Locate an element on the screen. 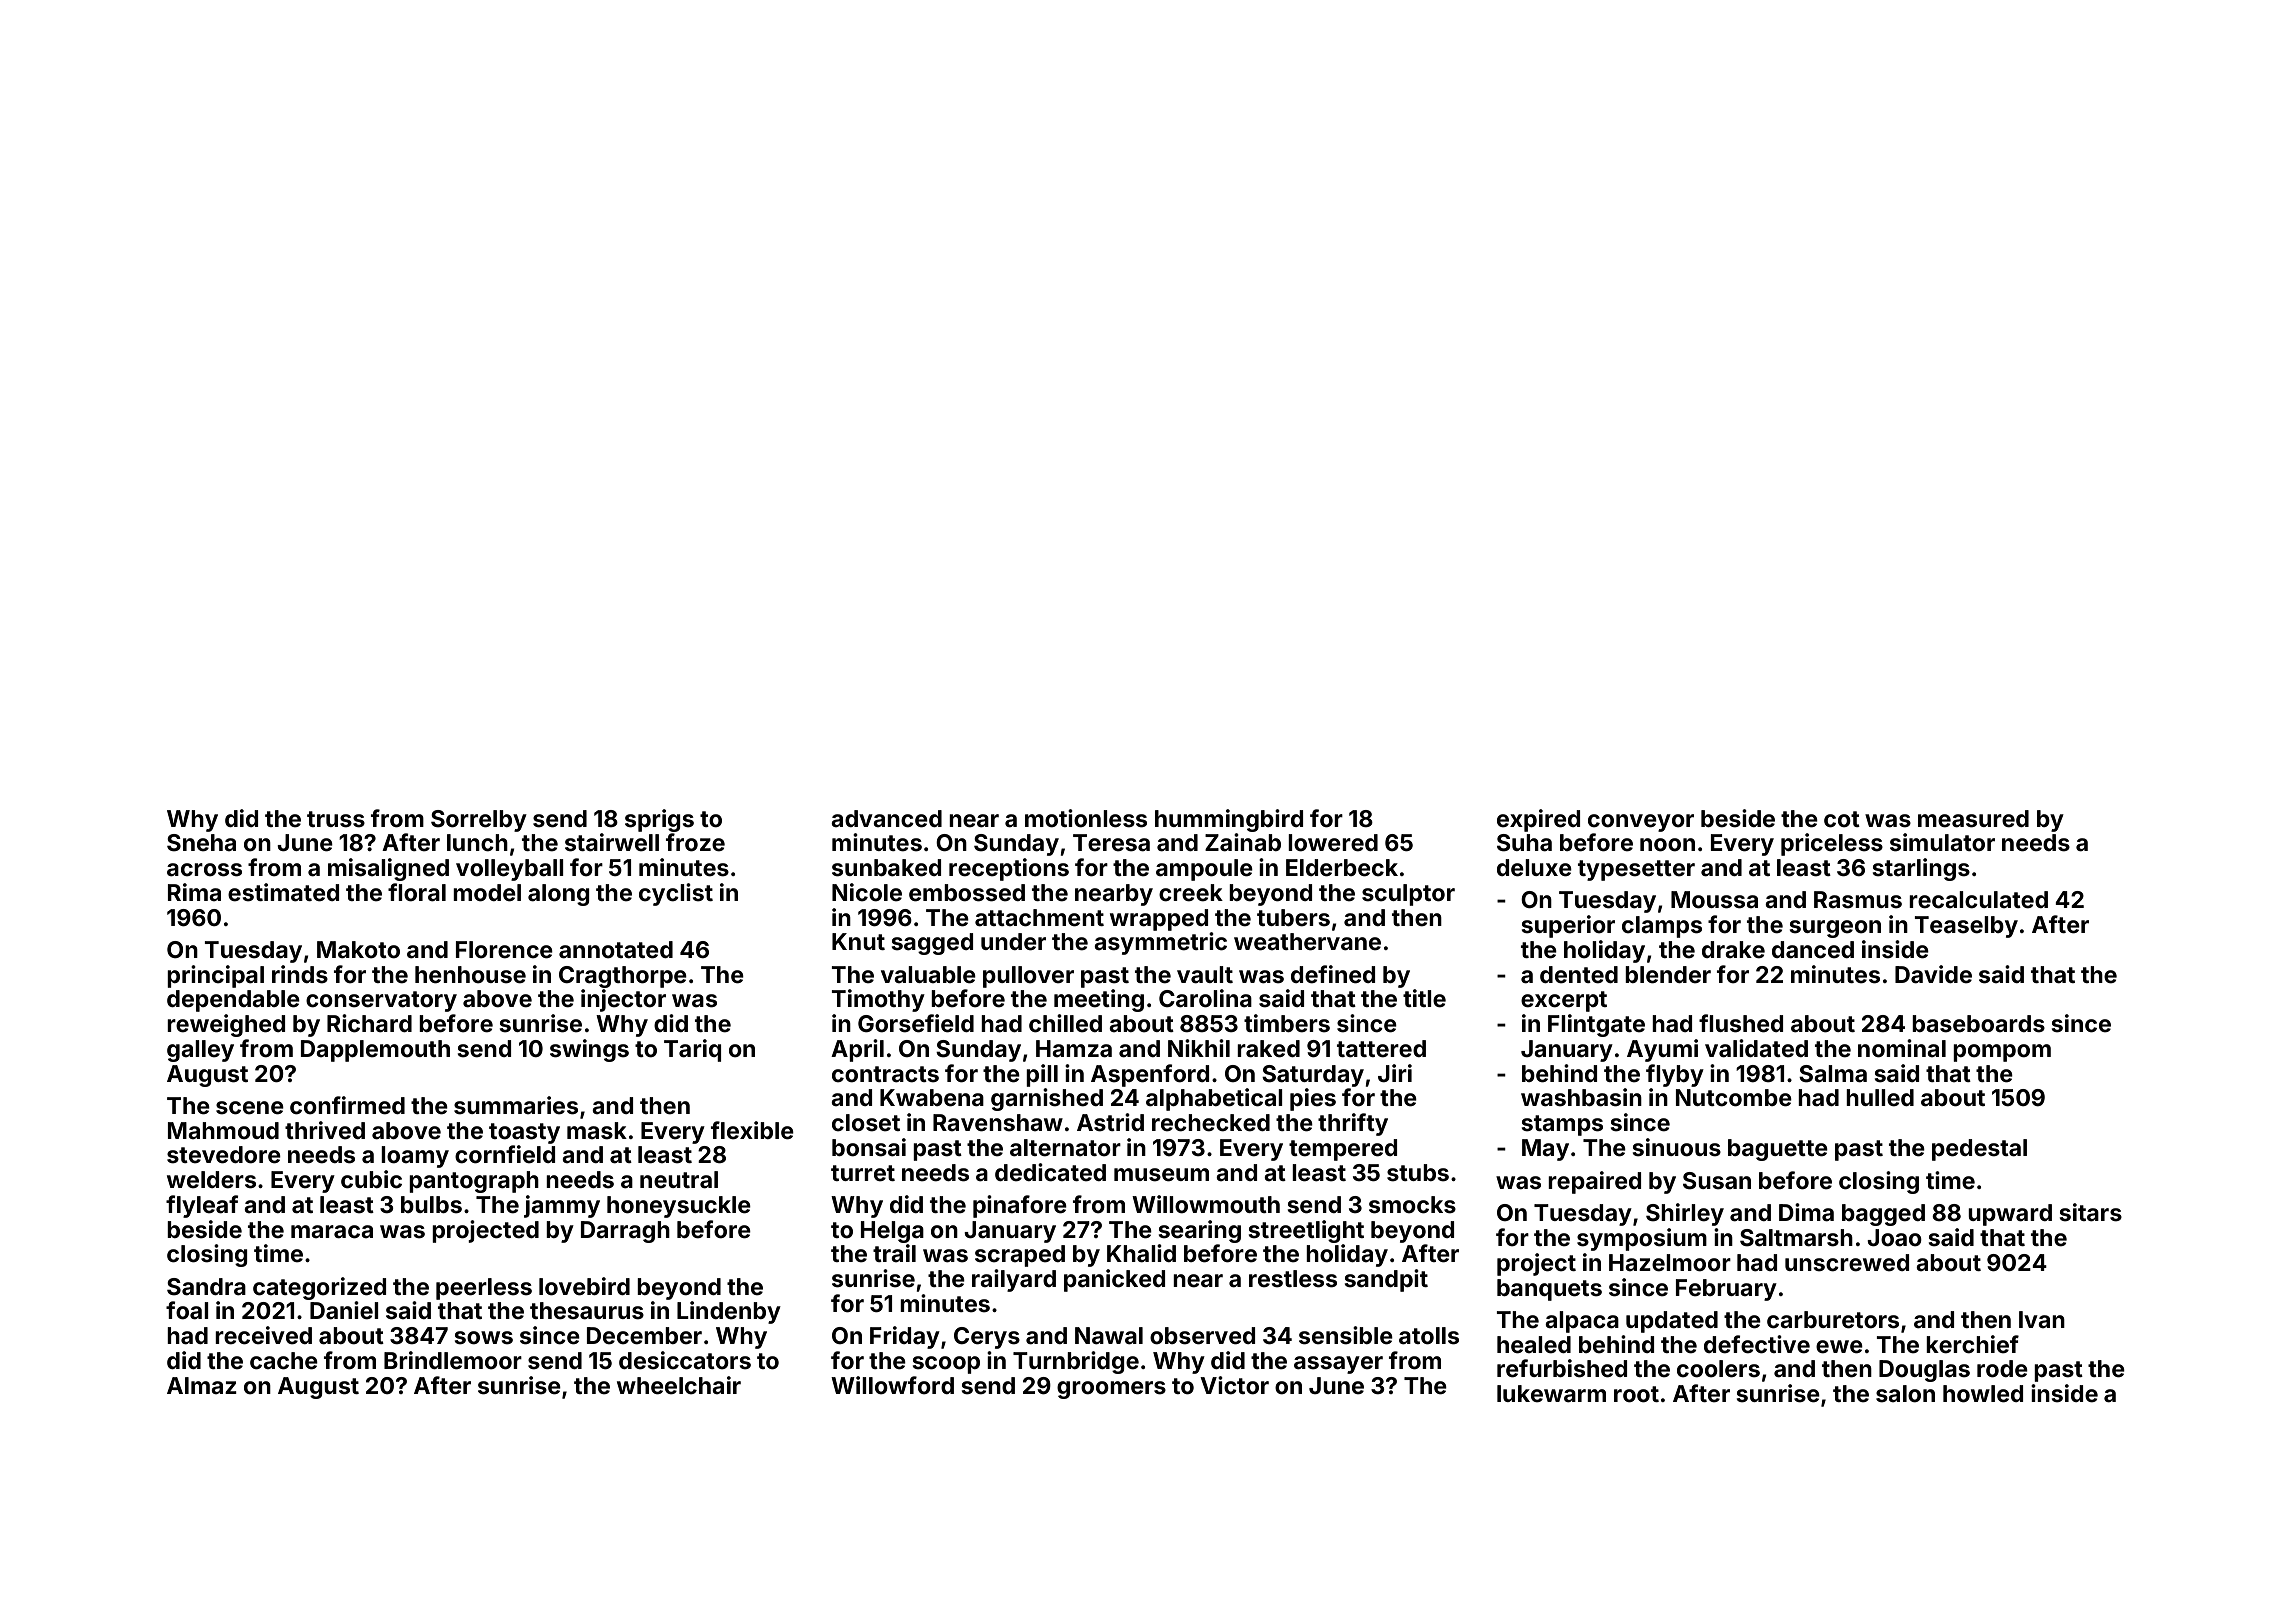 This screenshot has width=2292, height=1620. Sorrelby is located at coordinates (479, 821).
